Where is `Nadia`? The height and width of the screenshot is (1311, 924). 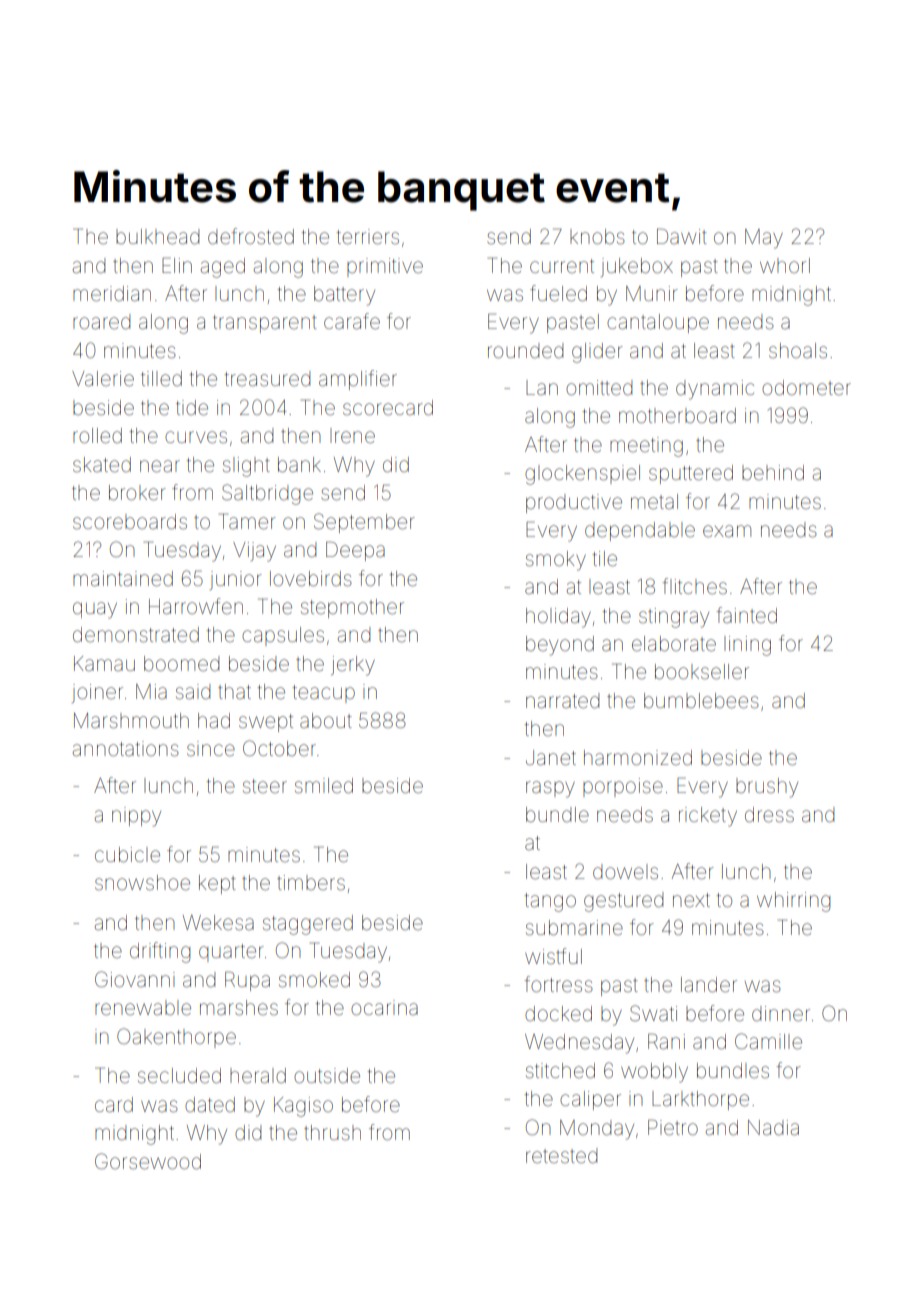 Nadia is located at coordinates (773, 1127).
